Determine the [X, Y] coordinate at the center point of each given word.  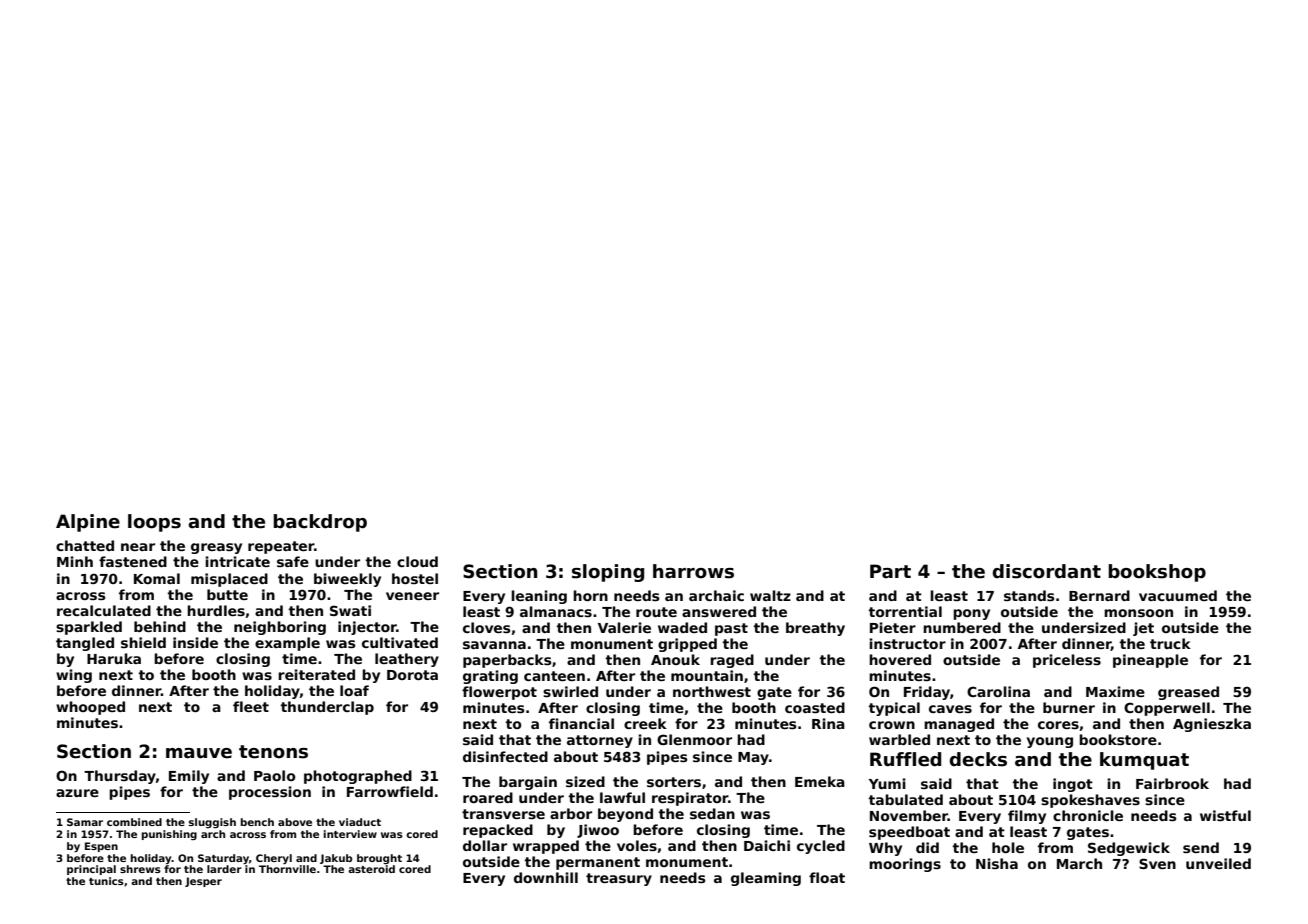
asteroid [371, 869]
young [1050, 742]
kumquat [1144, 761]
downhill [546, 877]
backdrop [320, 523]
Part [890, 571]
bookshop [1157, 573]
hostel [415, 578]
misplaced [229, 580]
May [753, 758]
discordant [1046, 571]
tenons [273, 752]
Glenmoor [694, 739]
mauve [199, 753]
